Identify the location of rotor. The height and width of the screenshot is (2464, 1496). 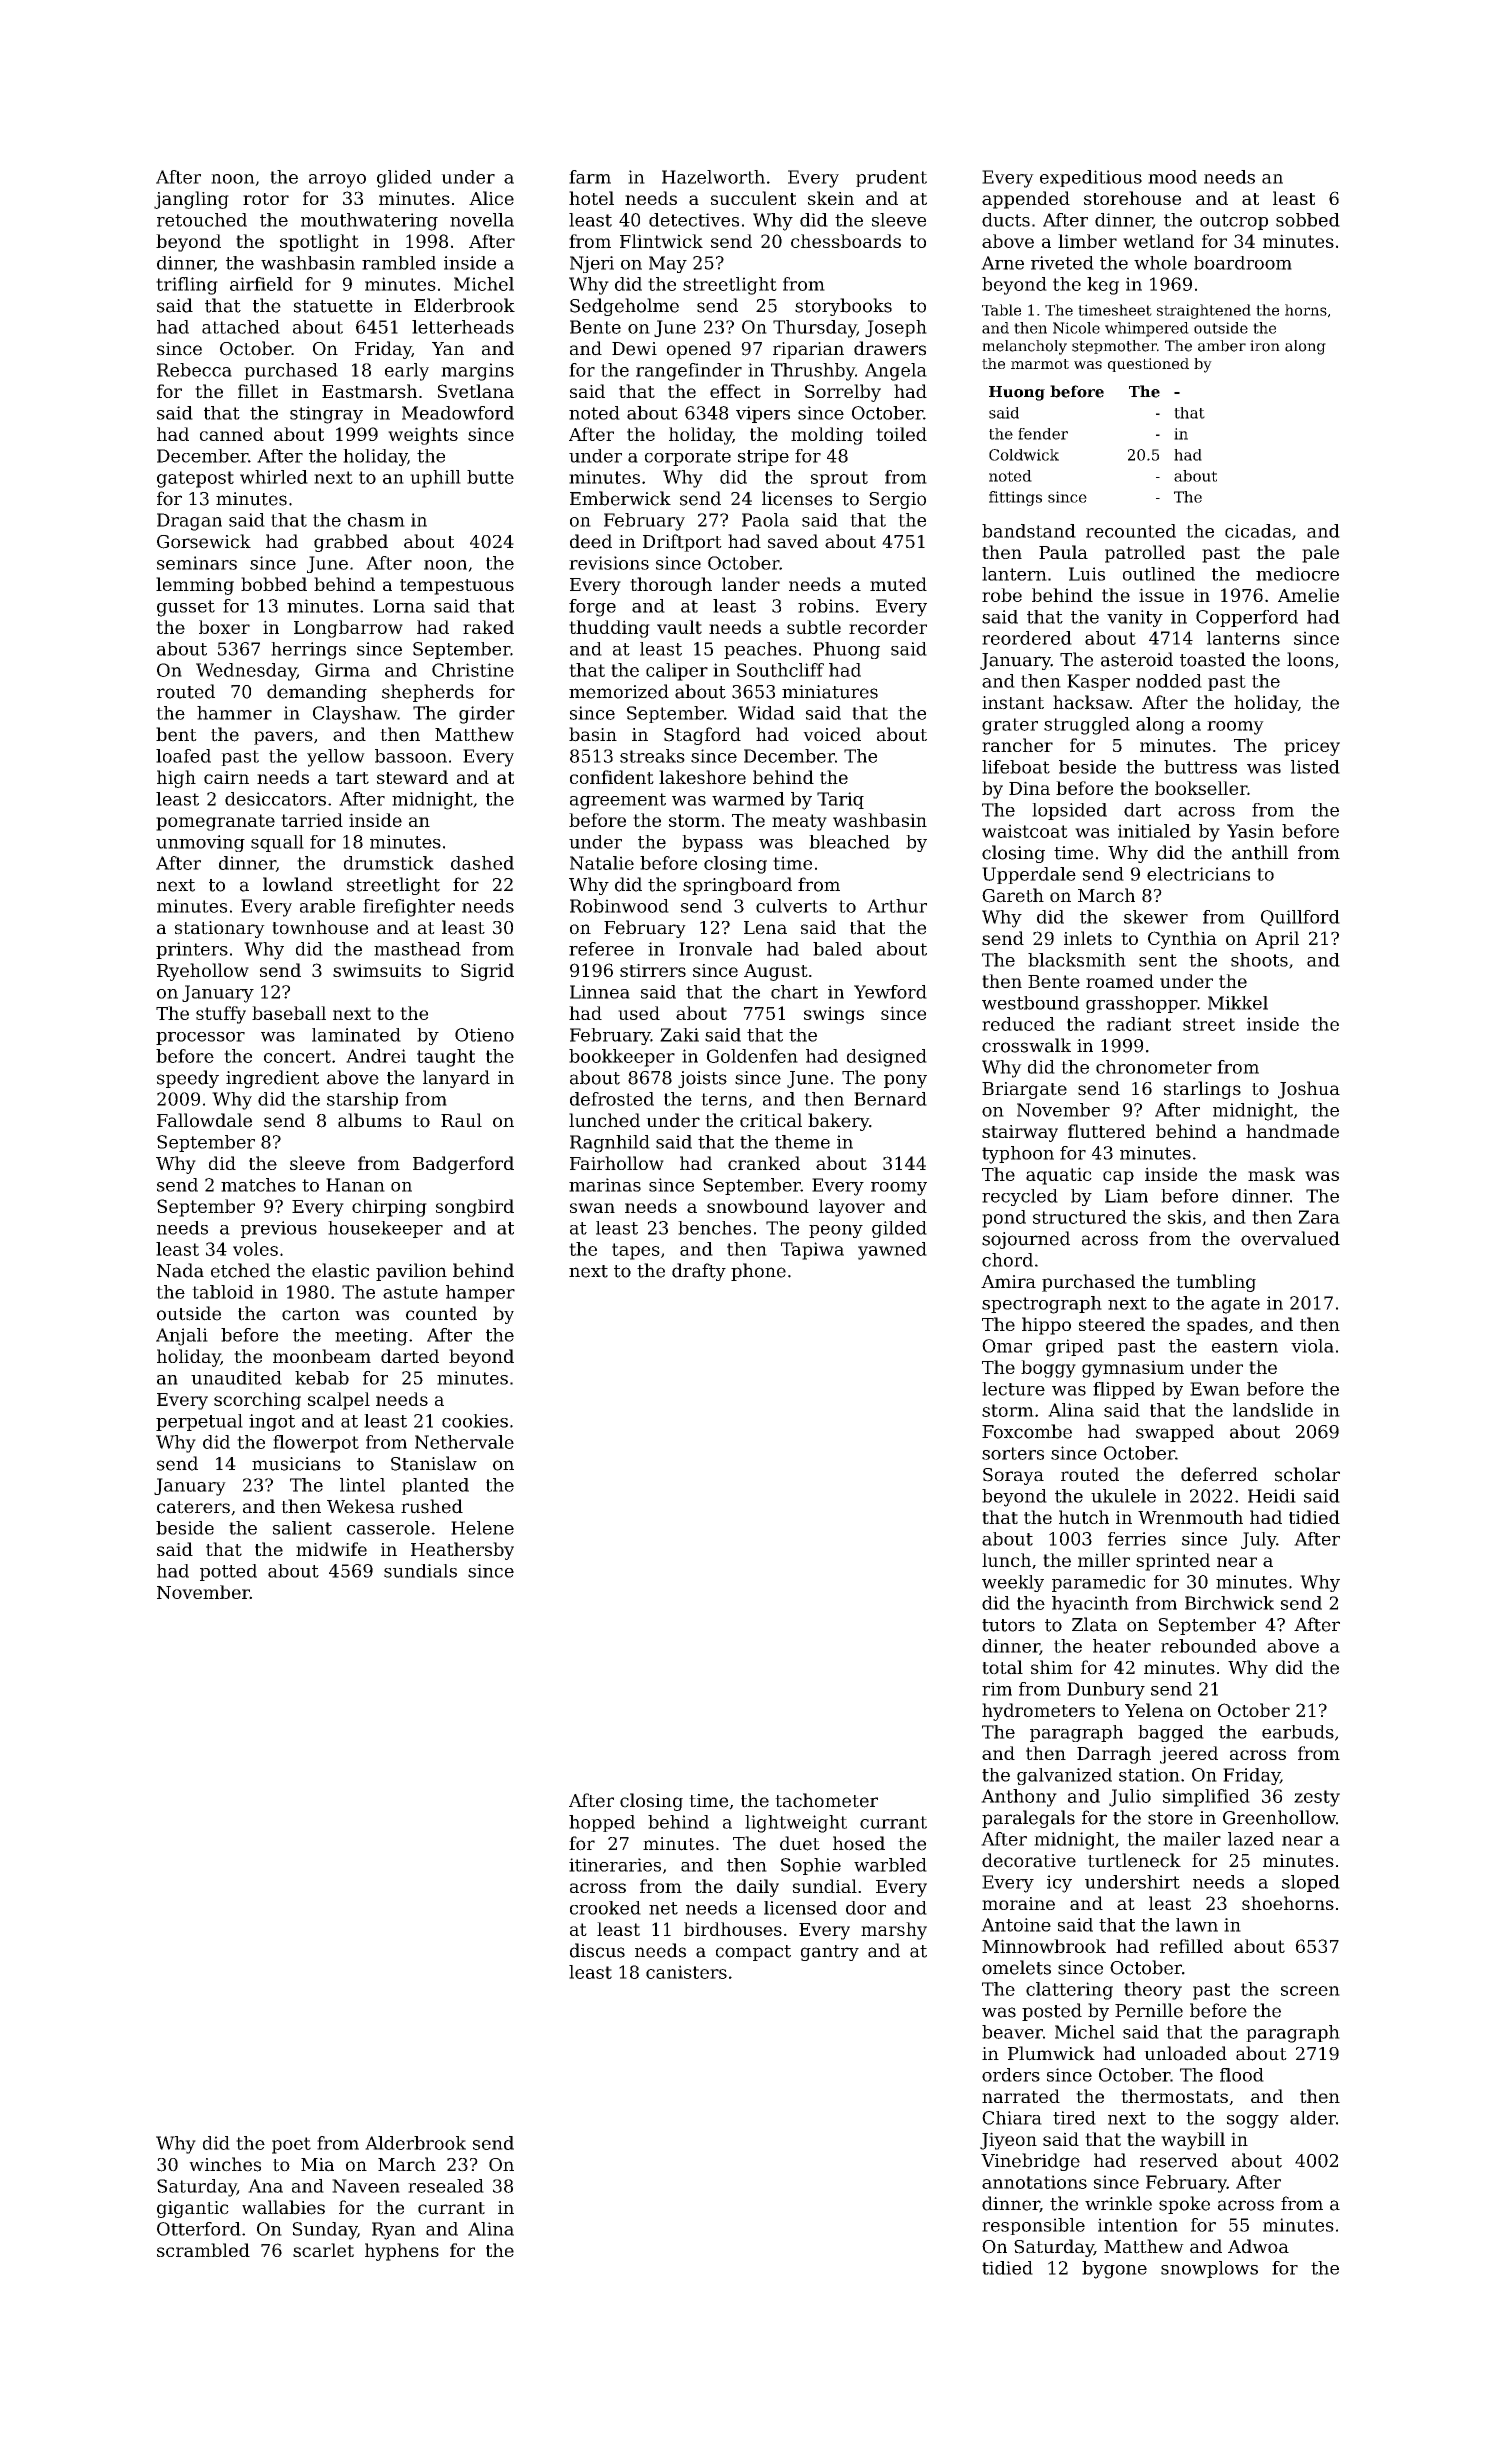
(266, 199).
